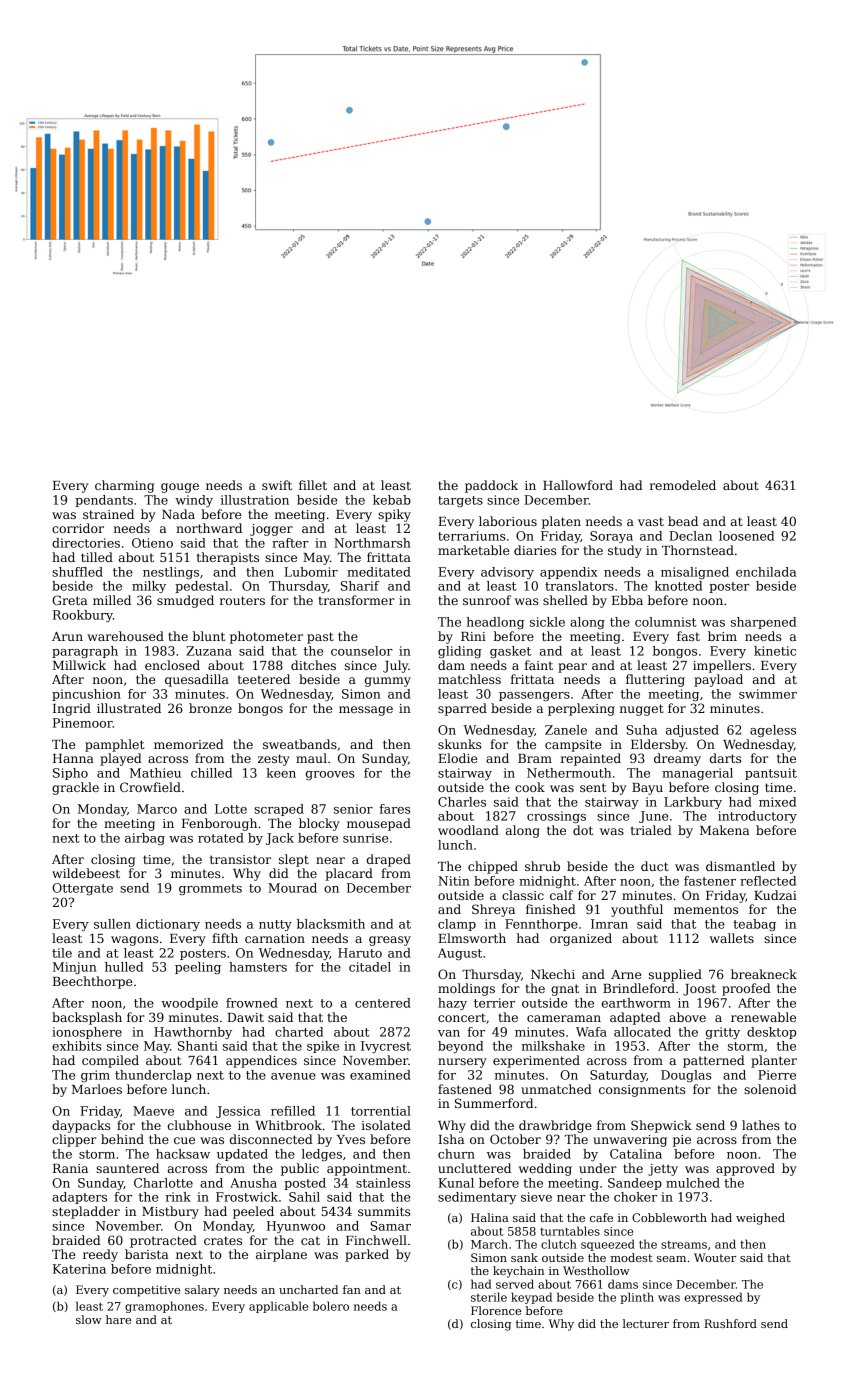 This page has height=1400, width=849. Describe the element at coordinates (462, 1017) in the page. I see `concert` at that location.
